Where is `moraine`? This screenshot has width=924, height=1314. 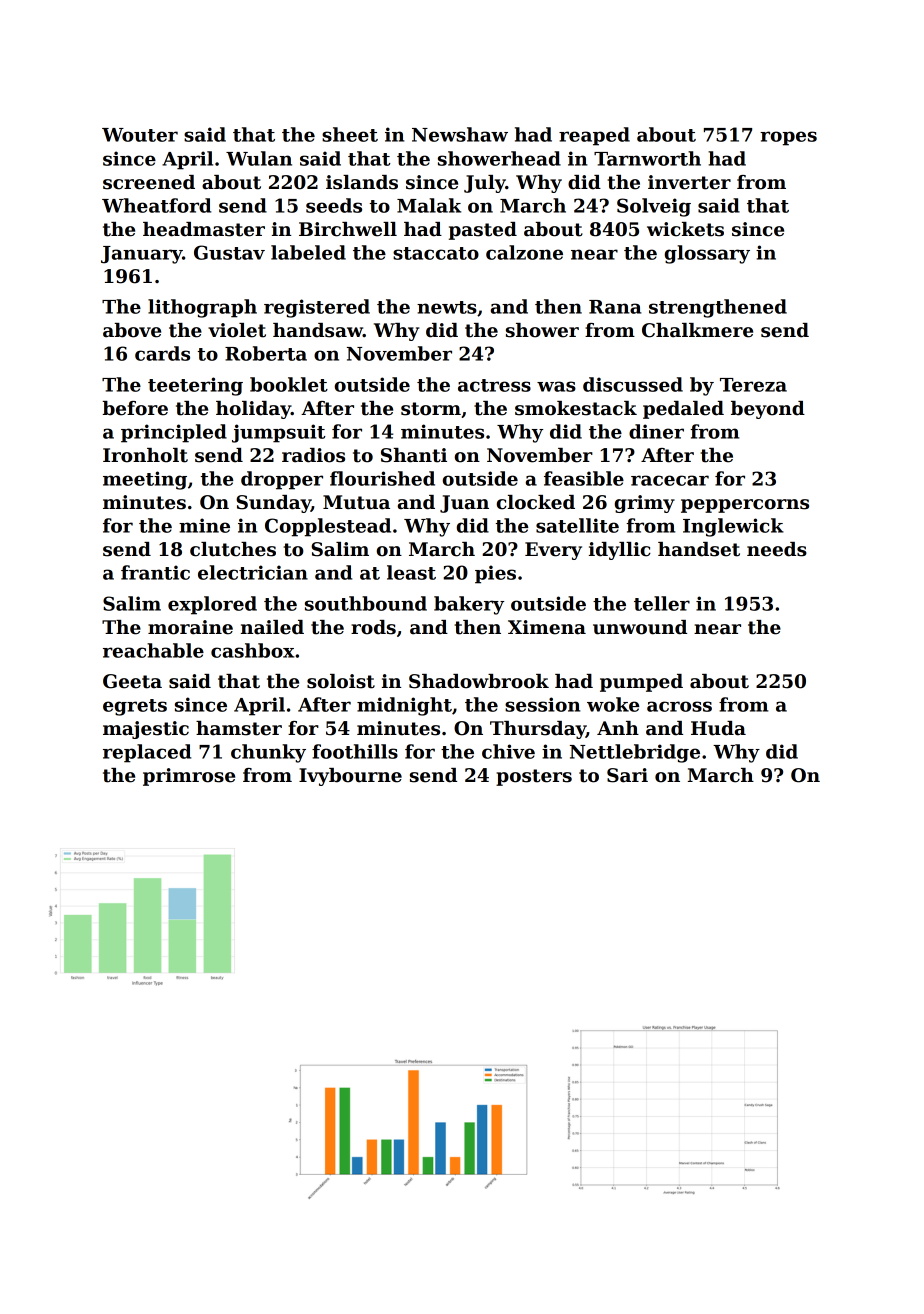
moraine is located at coordinates (190, 627).
